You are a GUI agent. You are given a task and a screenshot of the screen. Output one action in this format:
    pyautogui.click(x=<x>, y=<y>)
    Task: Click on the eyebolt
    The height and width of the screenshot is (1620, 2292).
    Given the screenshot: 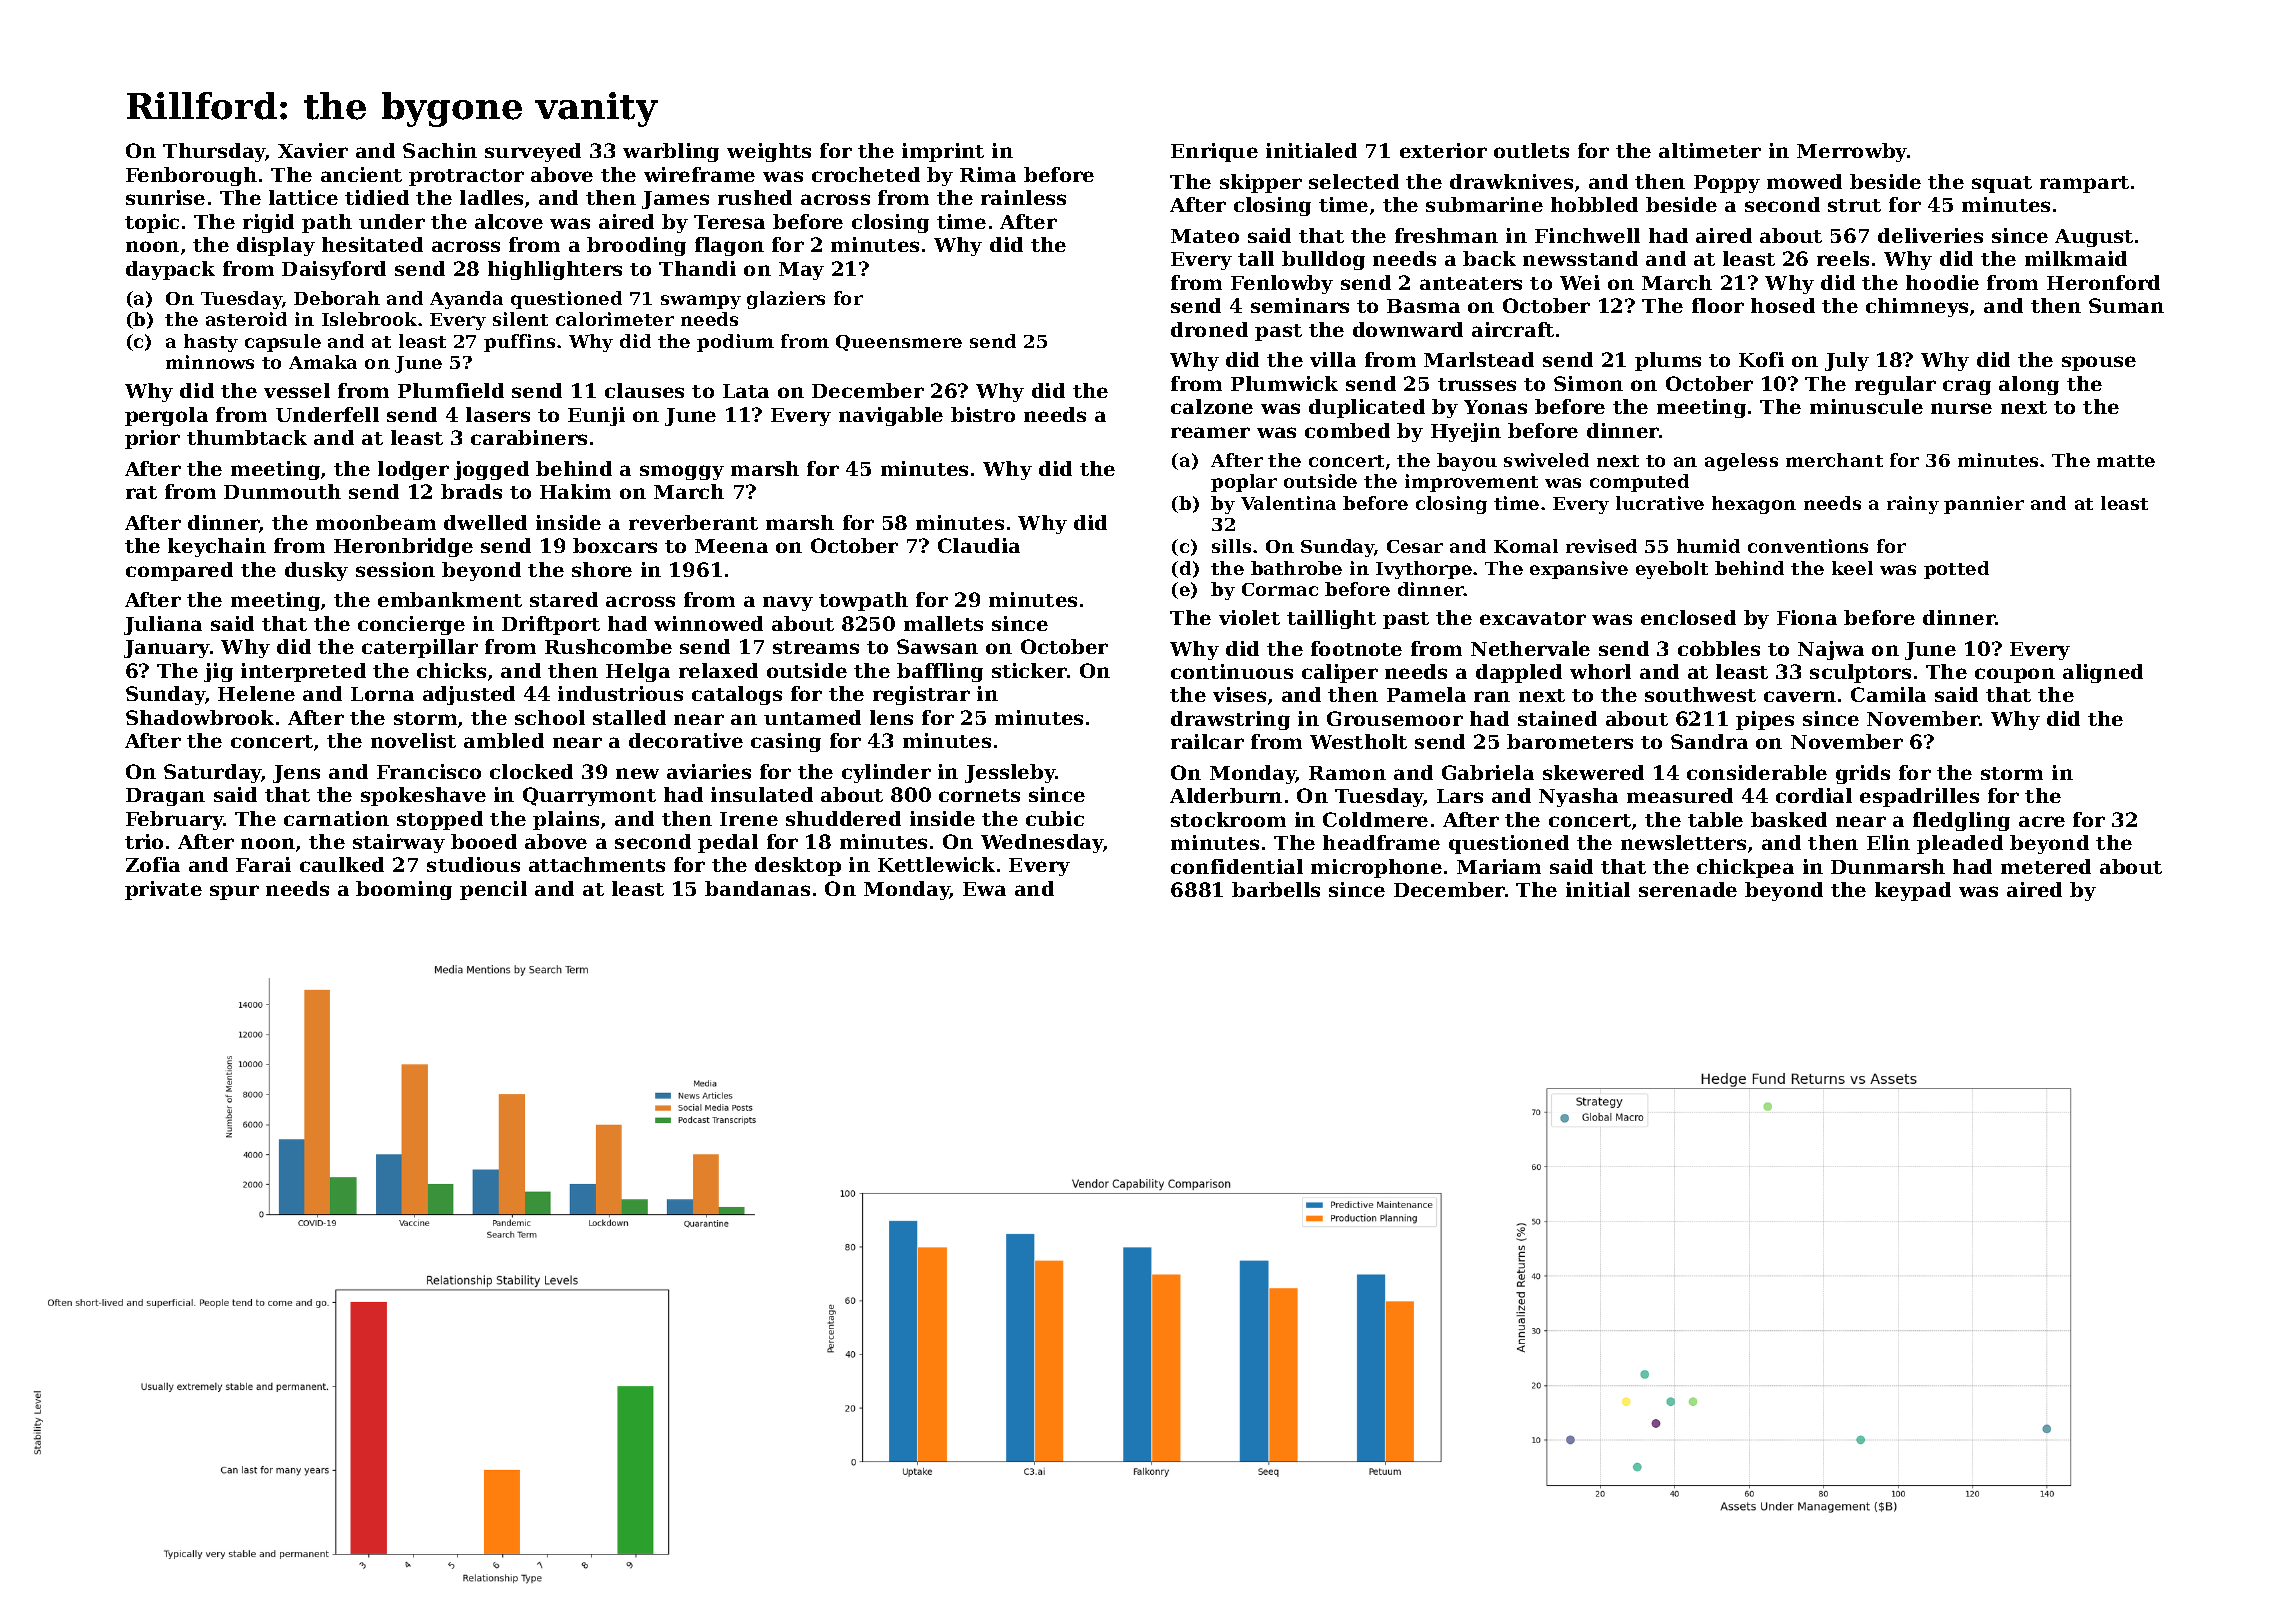 What is the action you would take?
    pyautogui.click(x=1672, y=570)
